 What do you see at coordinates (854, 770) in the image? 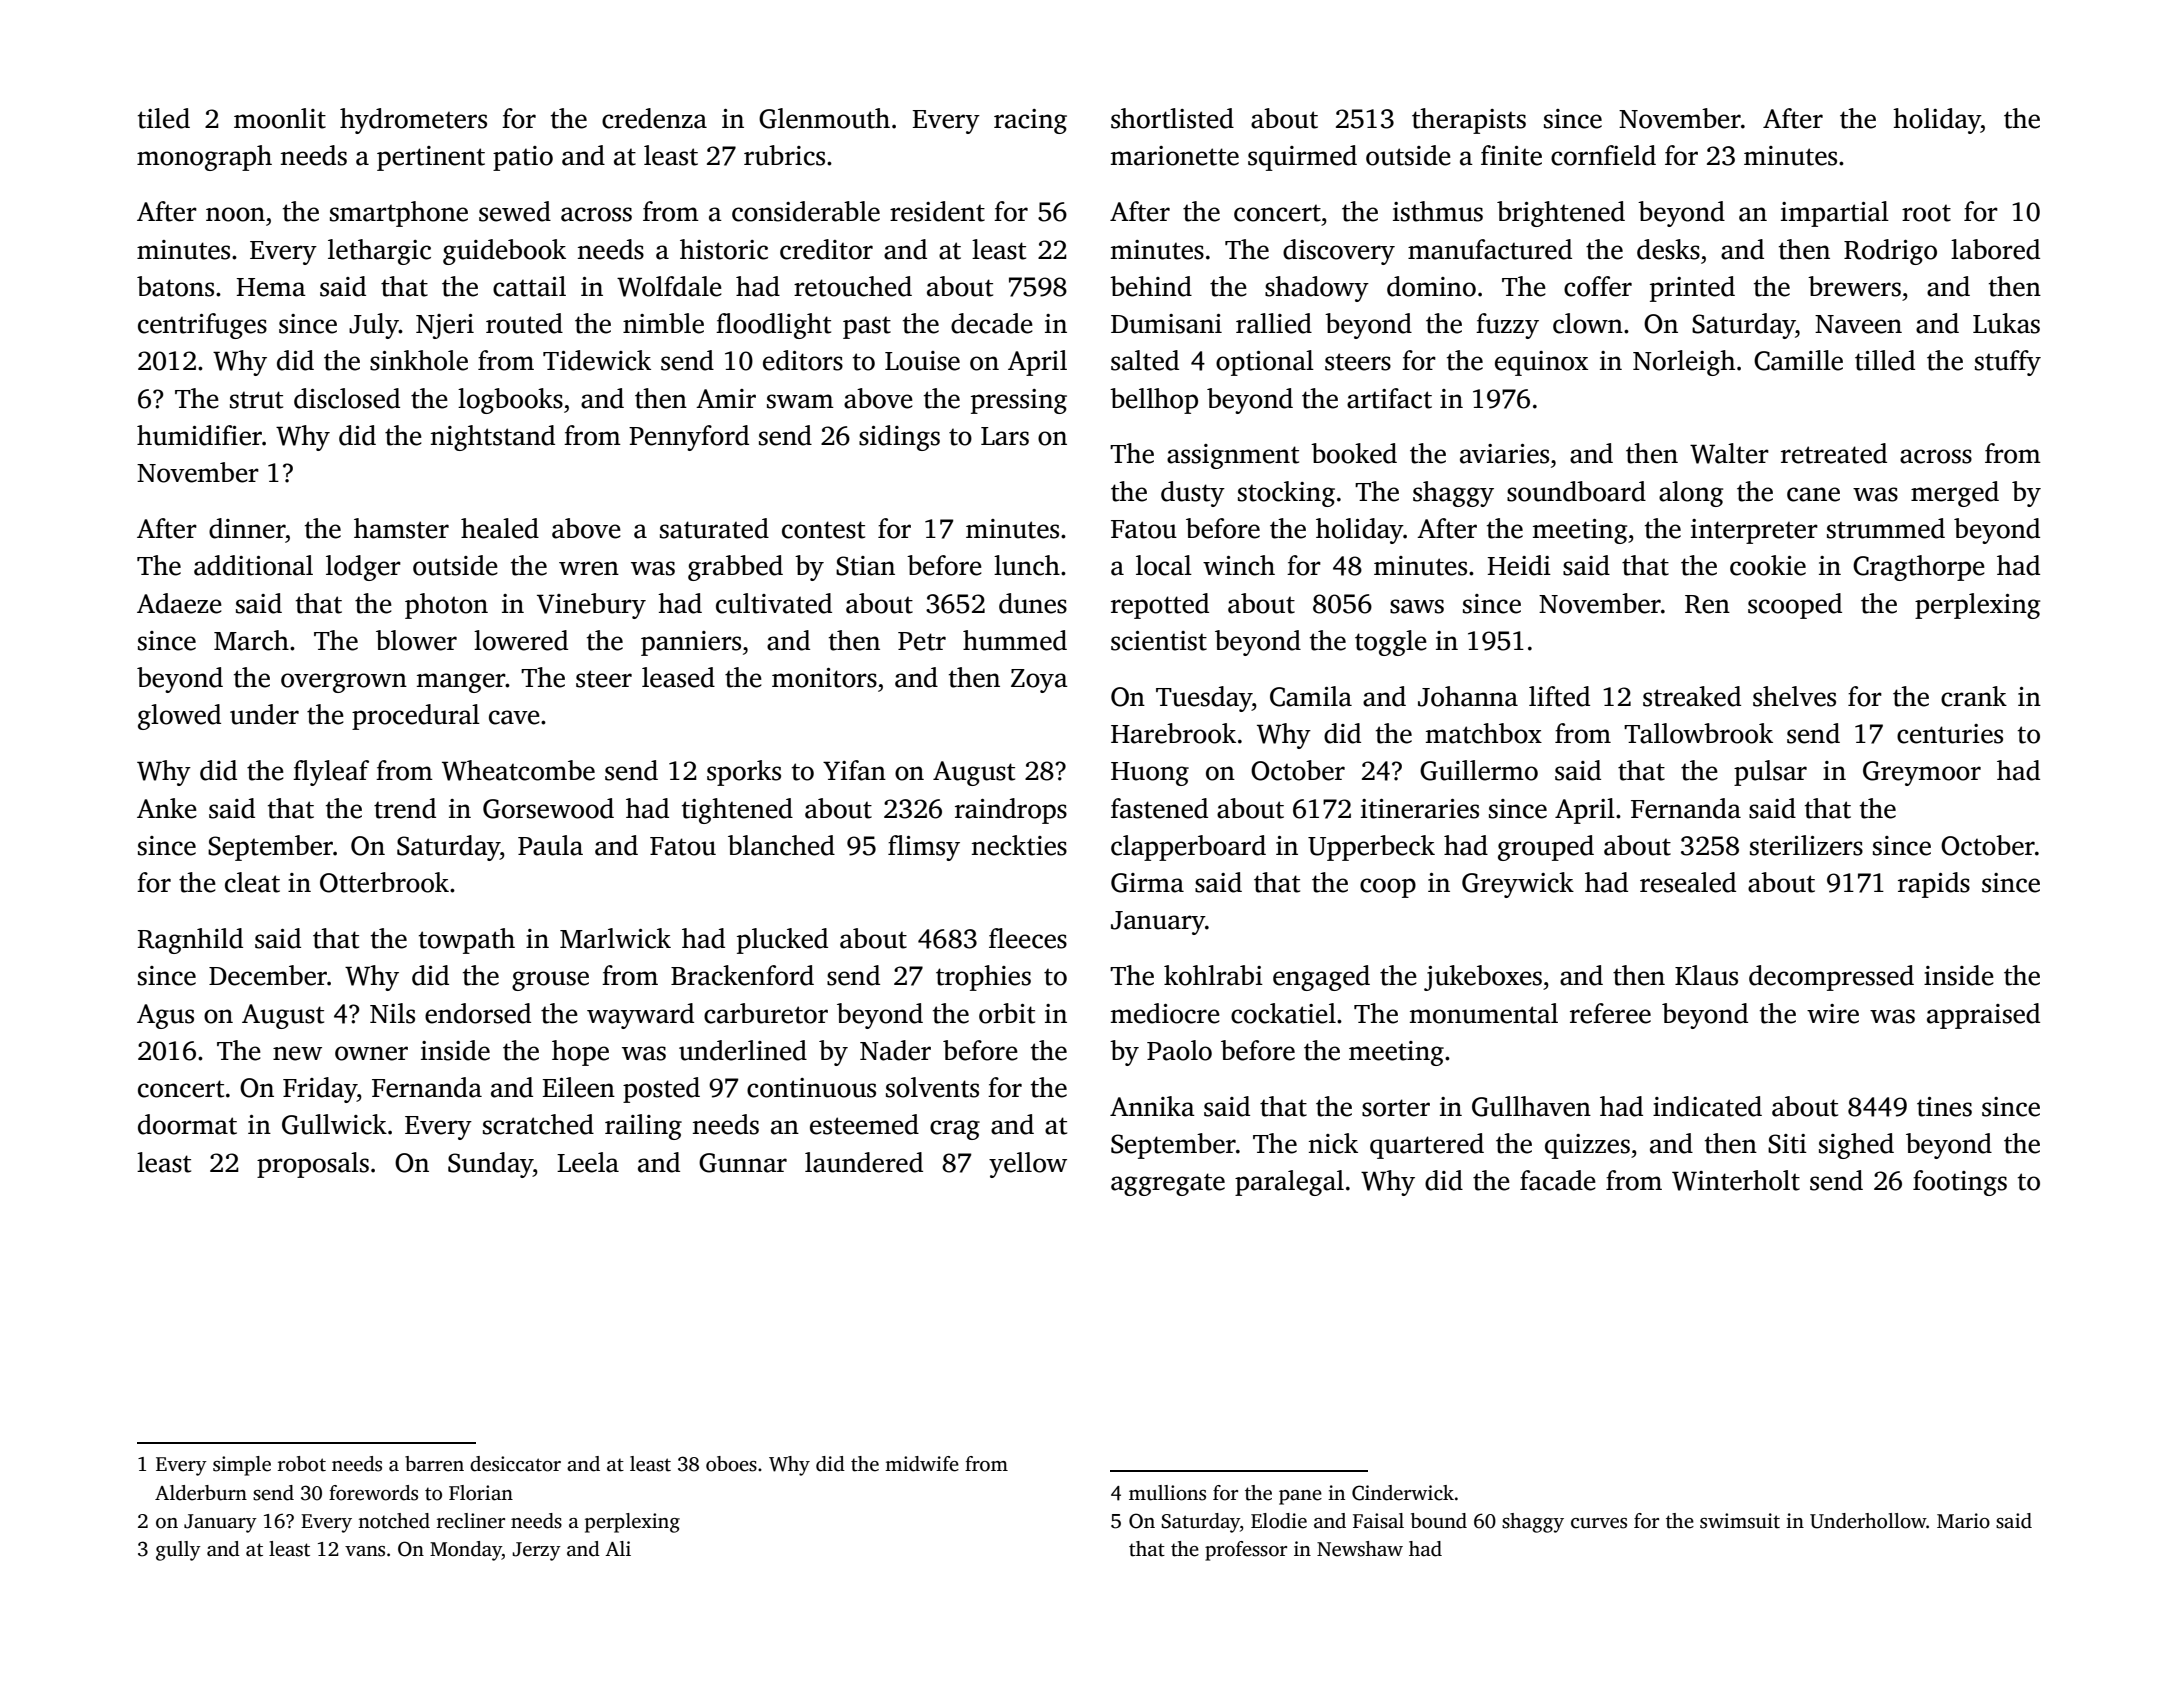
I see `Yifan` at bounding box center [854, 770].
